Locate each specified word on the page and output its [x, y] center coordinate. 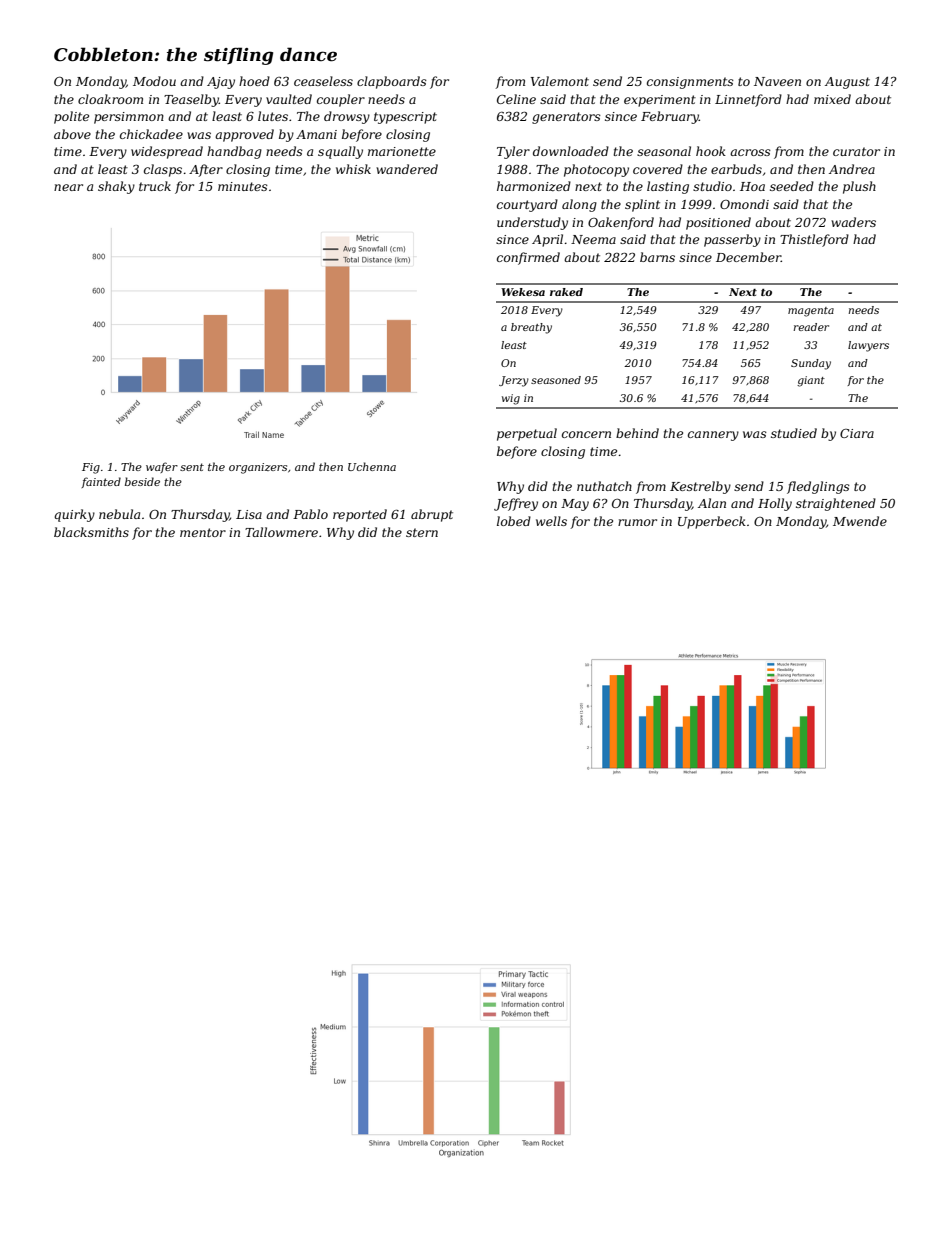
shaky [116, 187]
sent [192, 467]
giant [811, 381]
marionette [402, 151]
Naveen [777, 81]
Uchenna [372, 466]
